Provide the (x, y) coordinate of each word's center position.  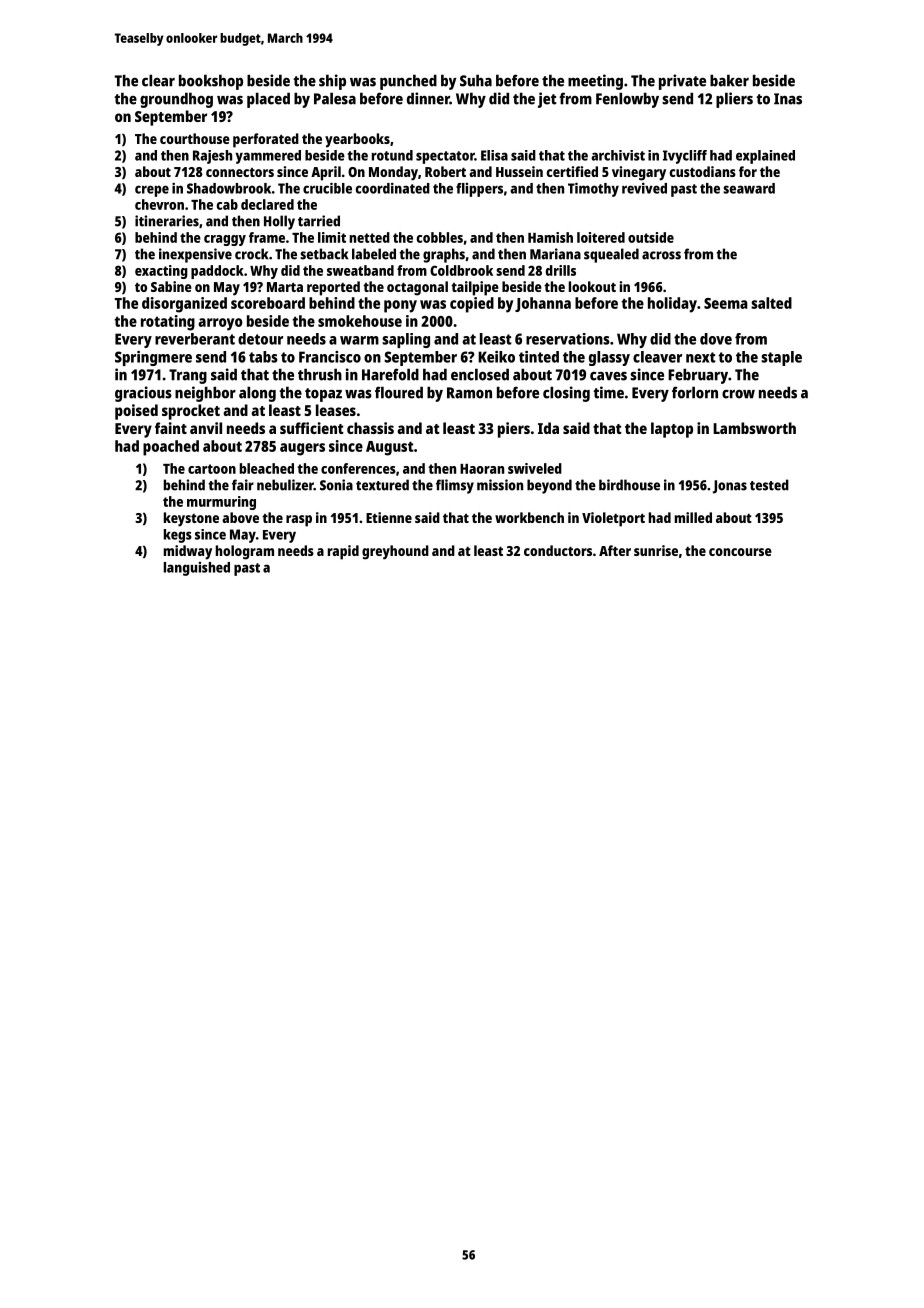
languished (197, 569)
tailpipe (475, 288)
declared (267, 204)
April (326, 173)
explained (765, 157)
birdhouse (629, 485)
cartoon (212, 469)
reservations (568, 339)
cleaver (657, 357)
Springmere (153, 358)
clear (158, 80)
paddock (217, 272)
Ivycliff (685, 157)
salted (771, 303)
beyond (549, 486)
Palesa (335, 98)
